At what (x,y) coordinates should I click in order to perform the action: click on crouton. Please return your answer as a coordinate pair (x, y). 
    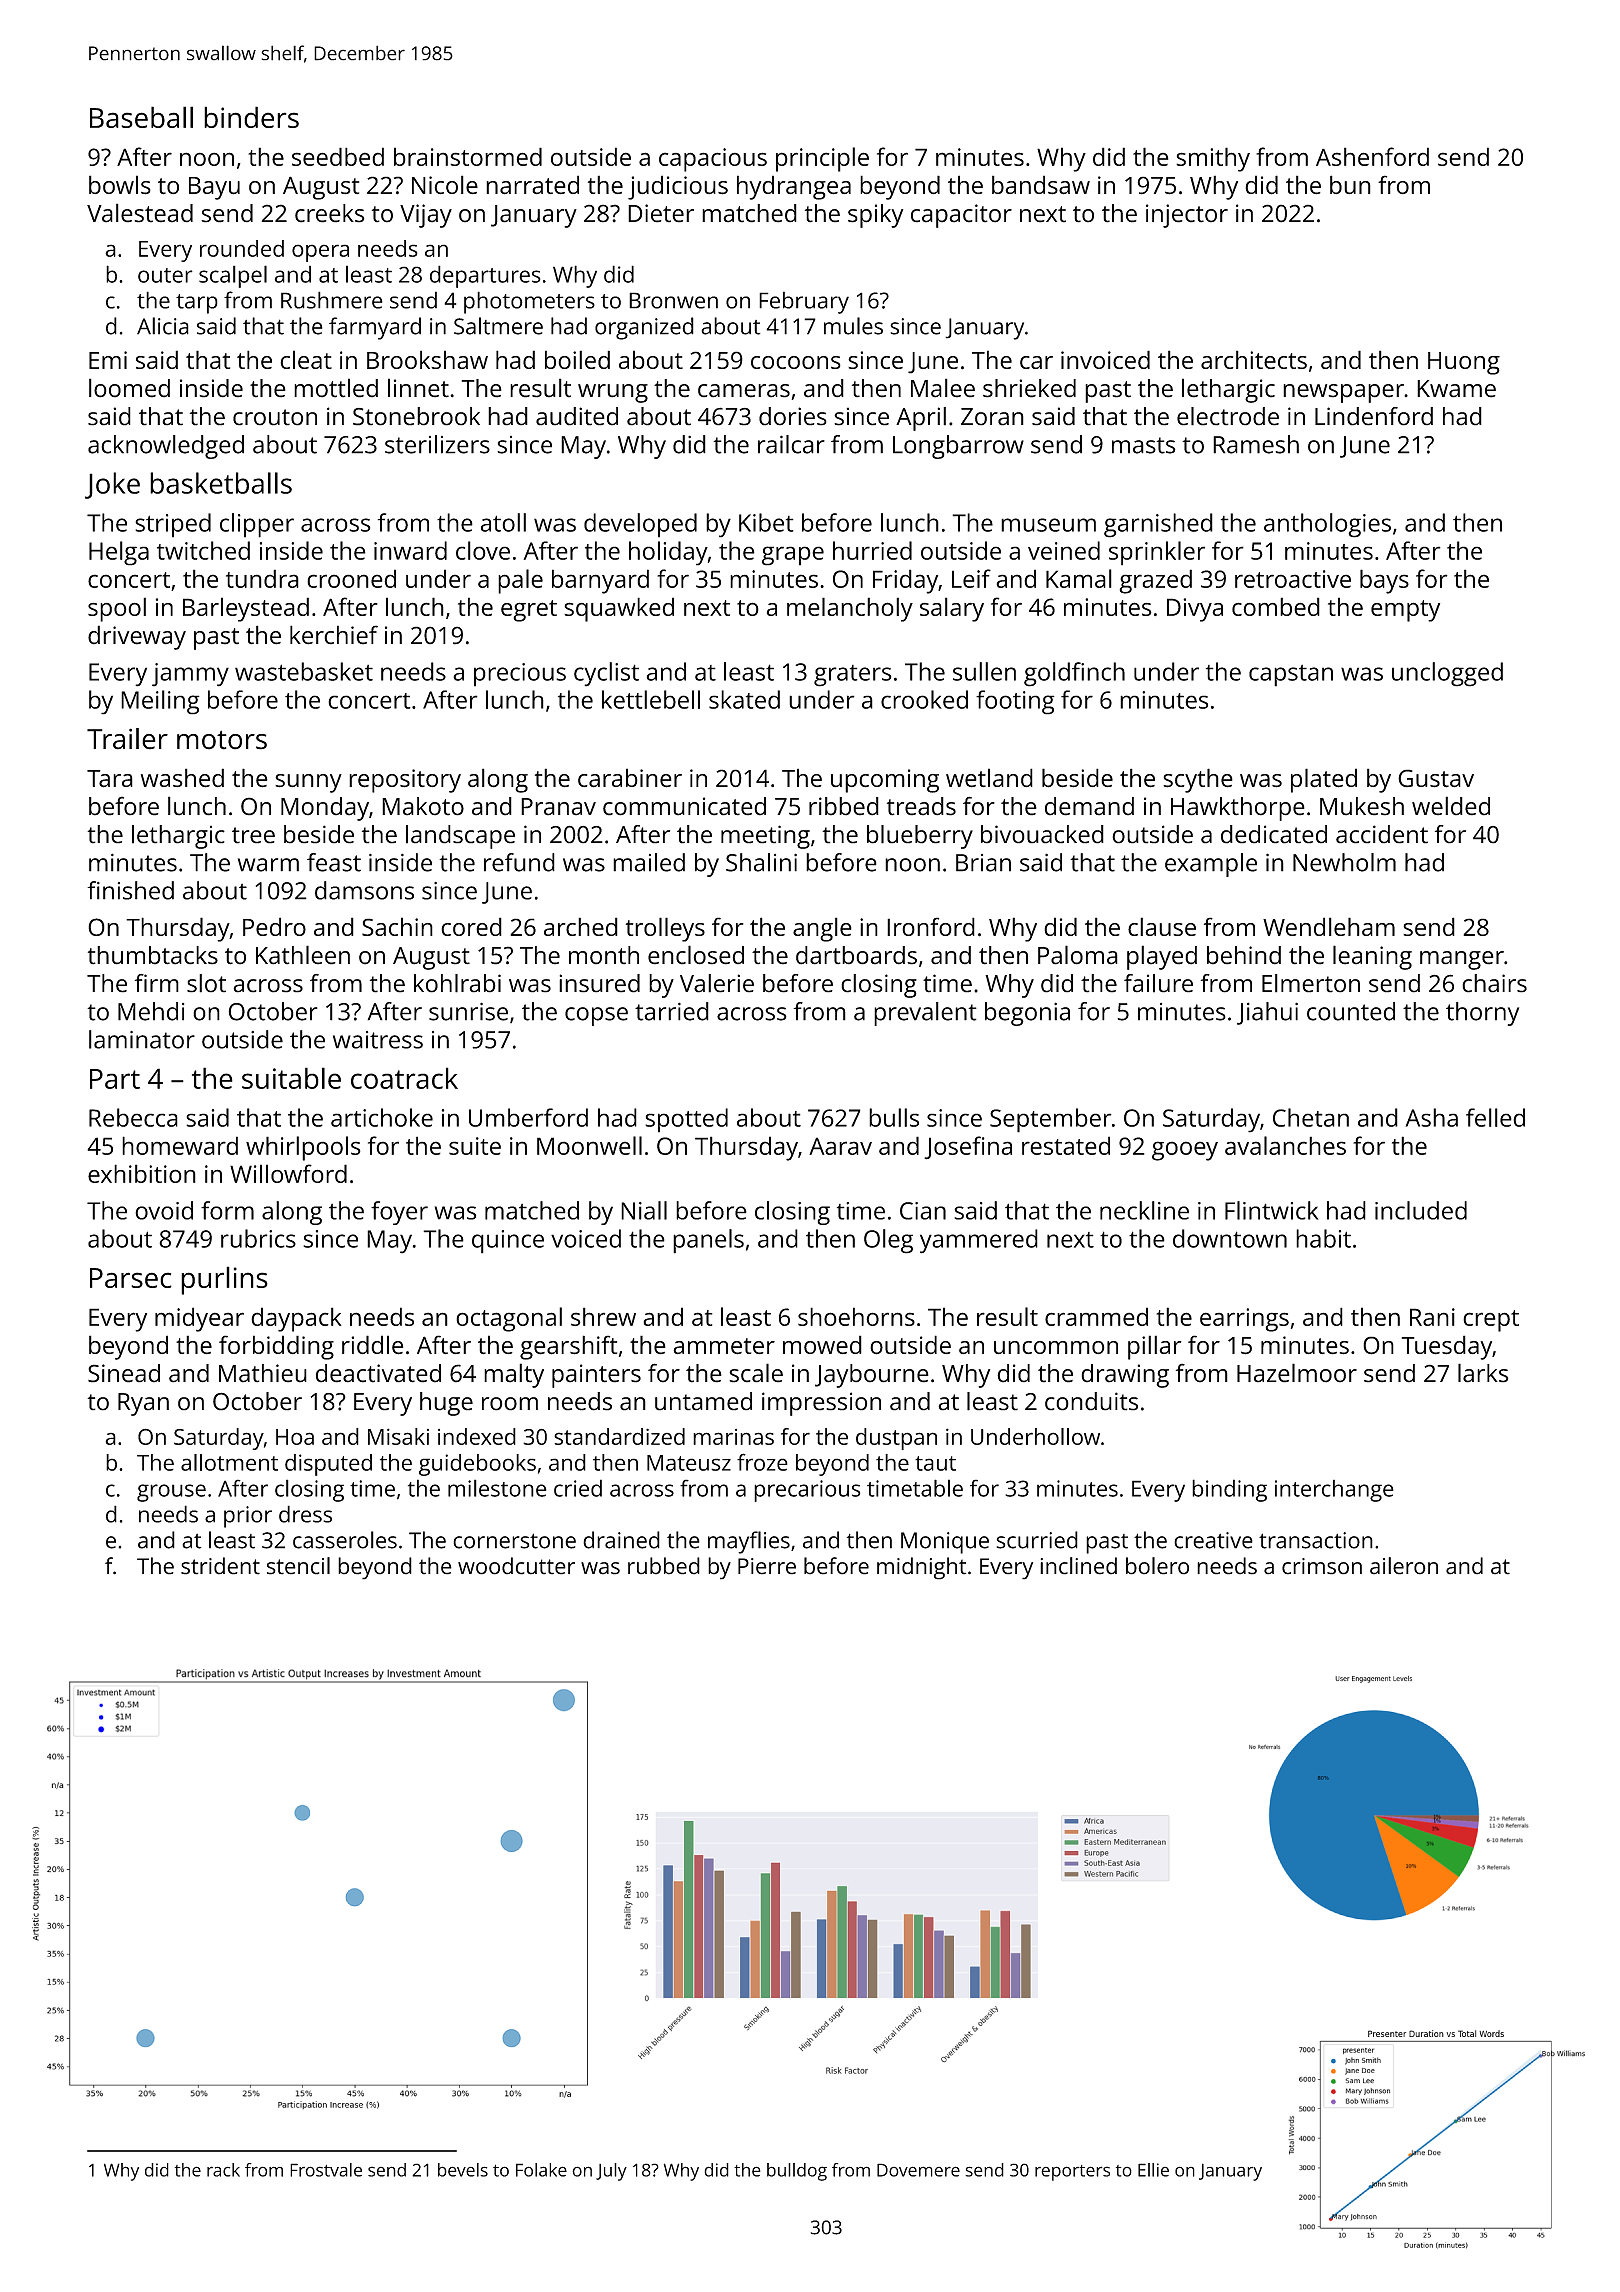
    Looking at the image, I should click on (275, 417).
